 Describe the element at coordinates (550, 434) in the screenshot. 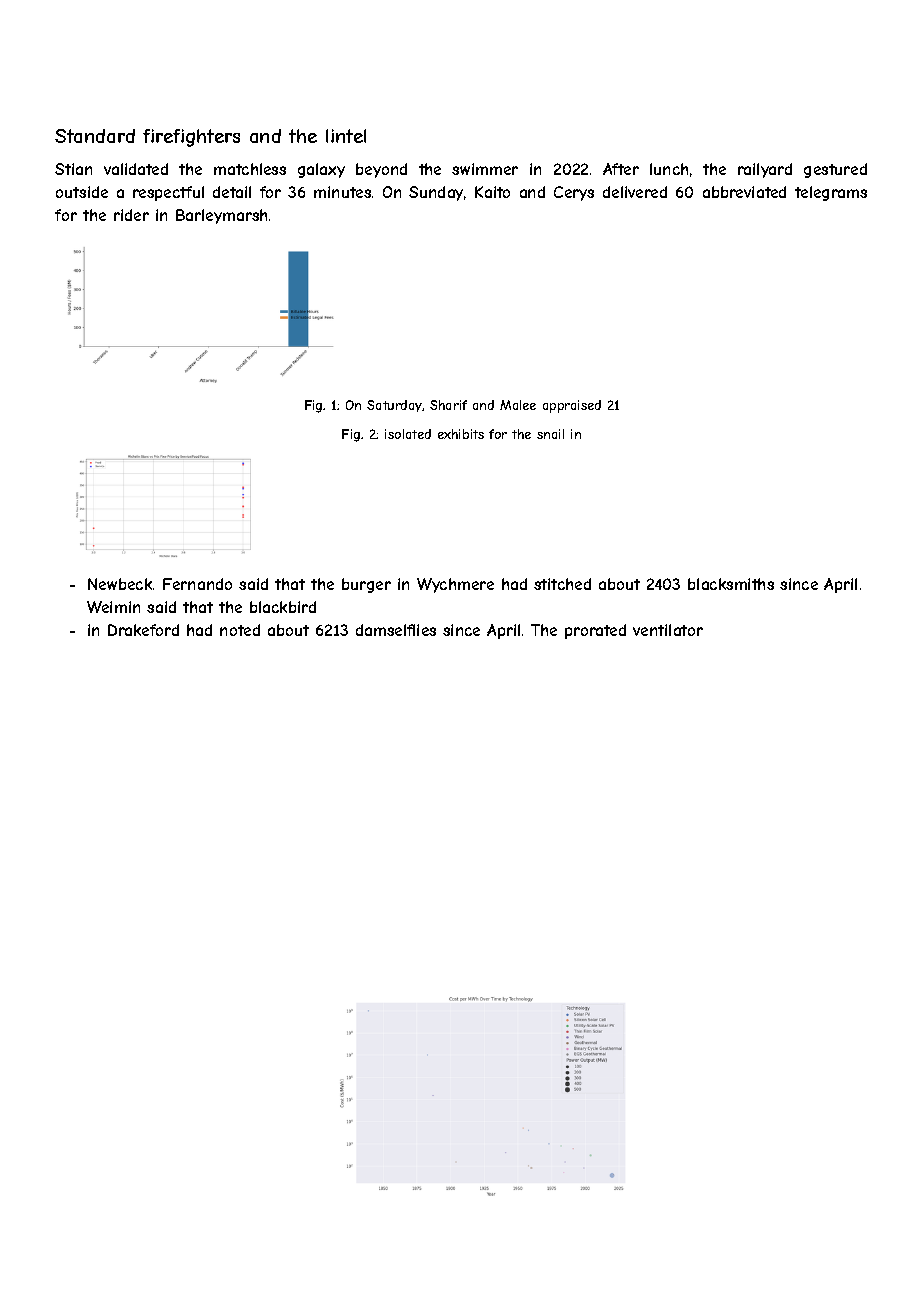

I see `snail` at that location.
